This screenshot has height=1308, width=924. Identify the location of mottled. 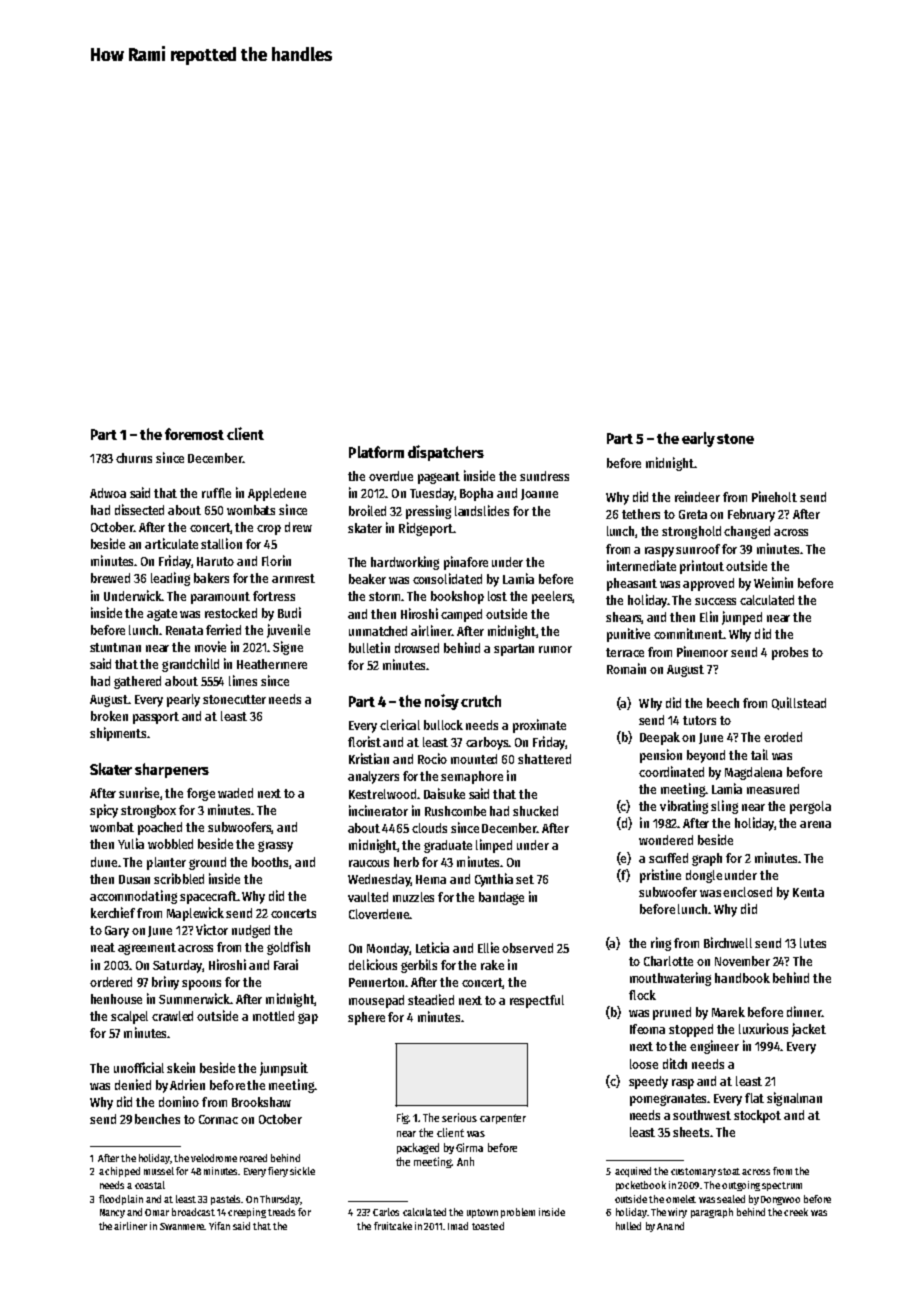
(273, 1016).
